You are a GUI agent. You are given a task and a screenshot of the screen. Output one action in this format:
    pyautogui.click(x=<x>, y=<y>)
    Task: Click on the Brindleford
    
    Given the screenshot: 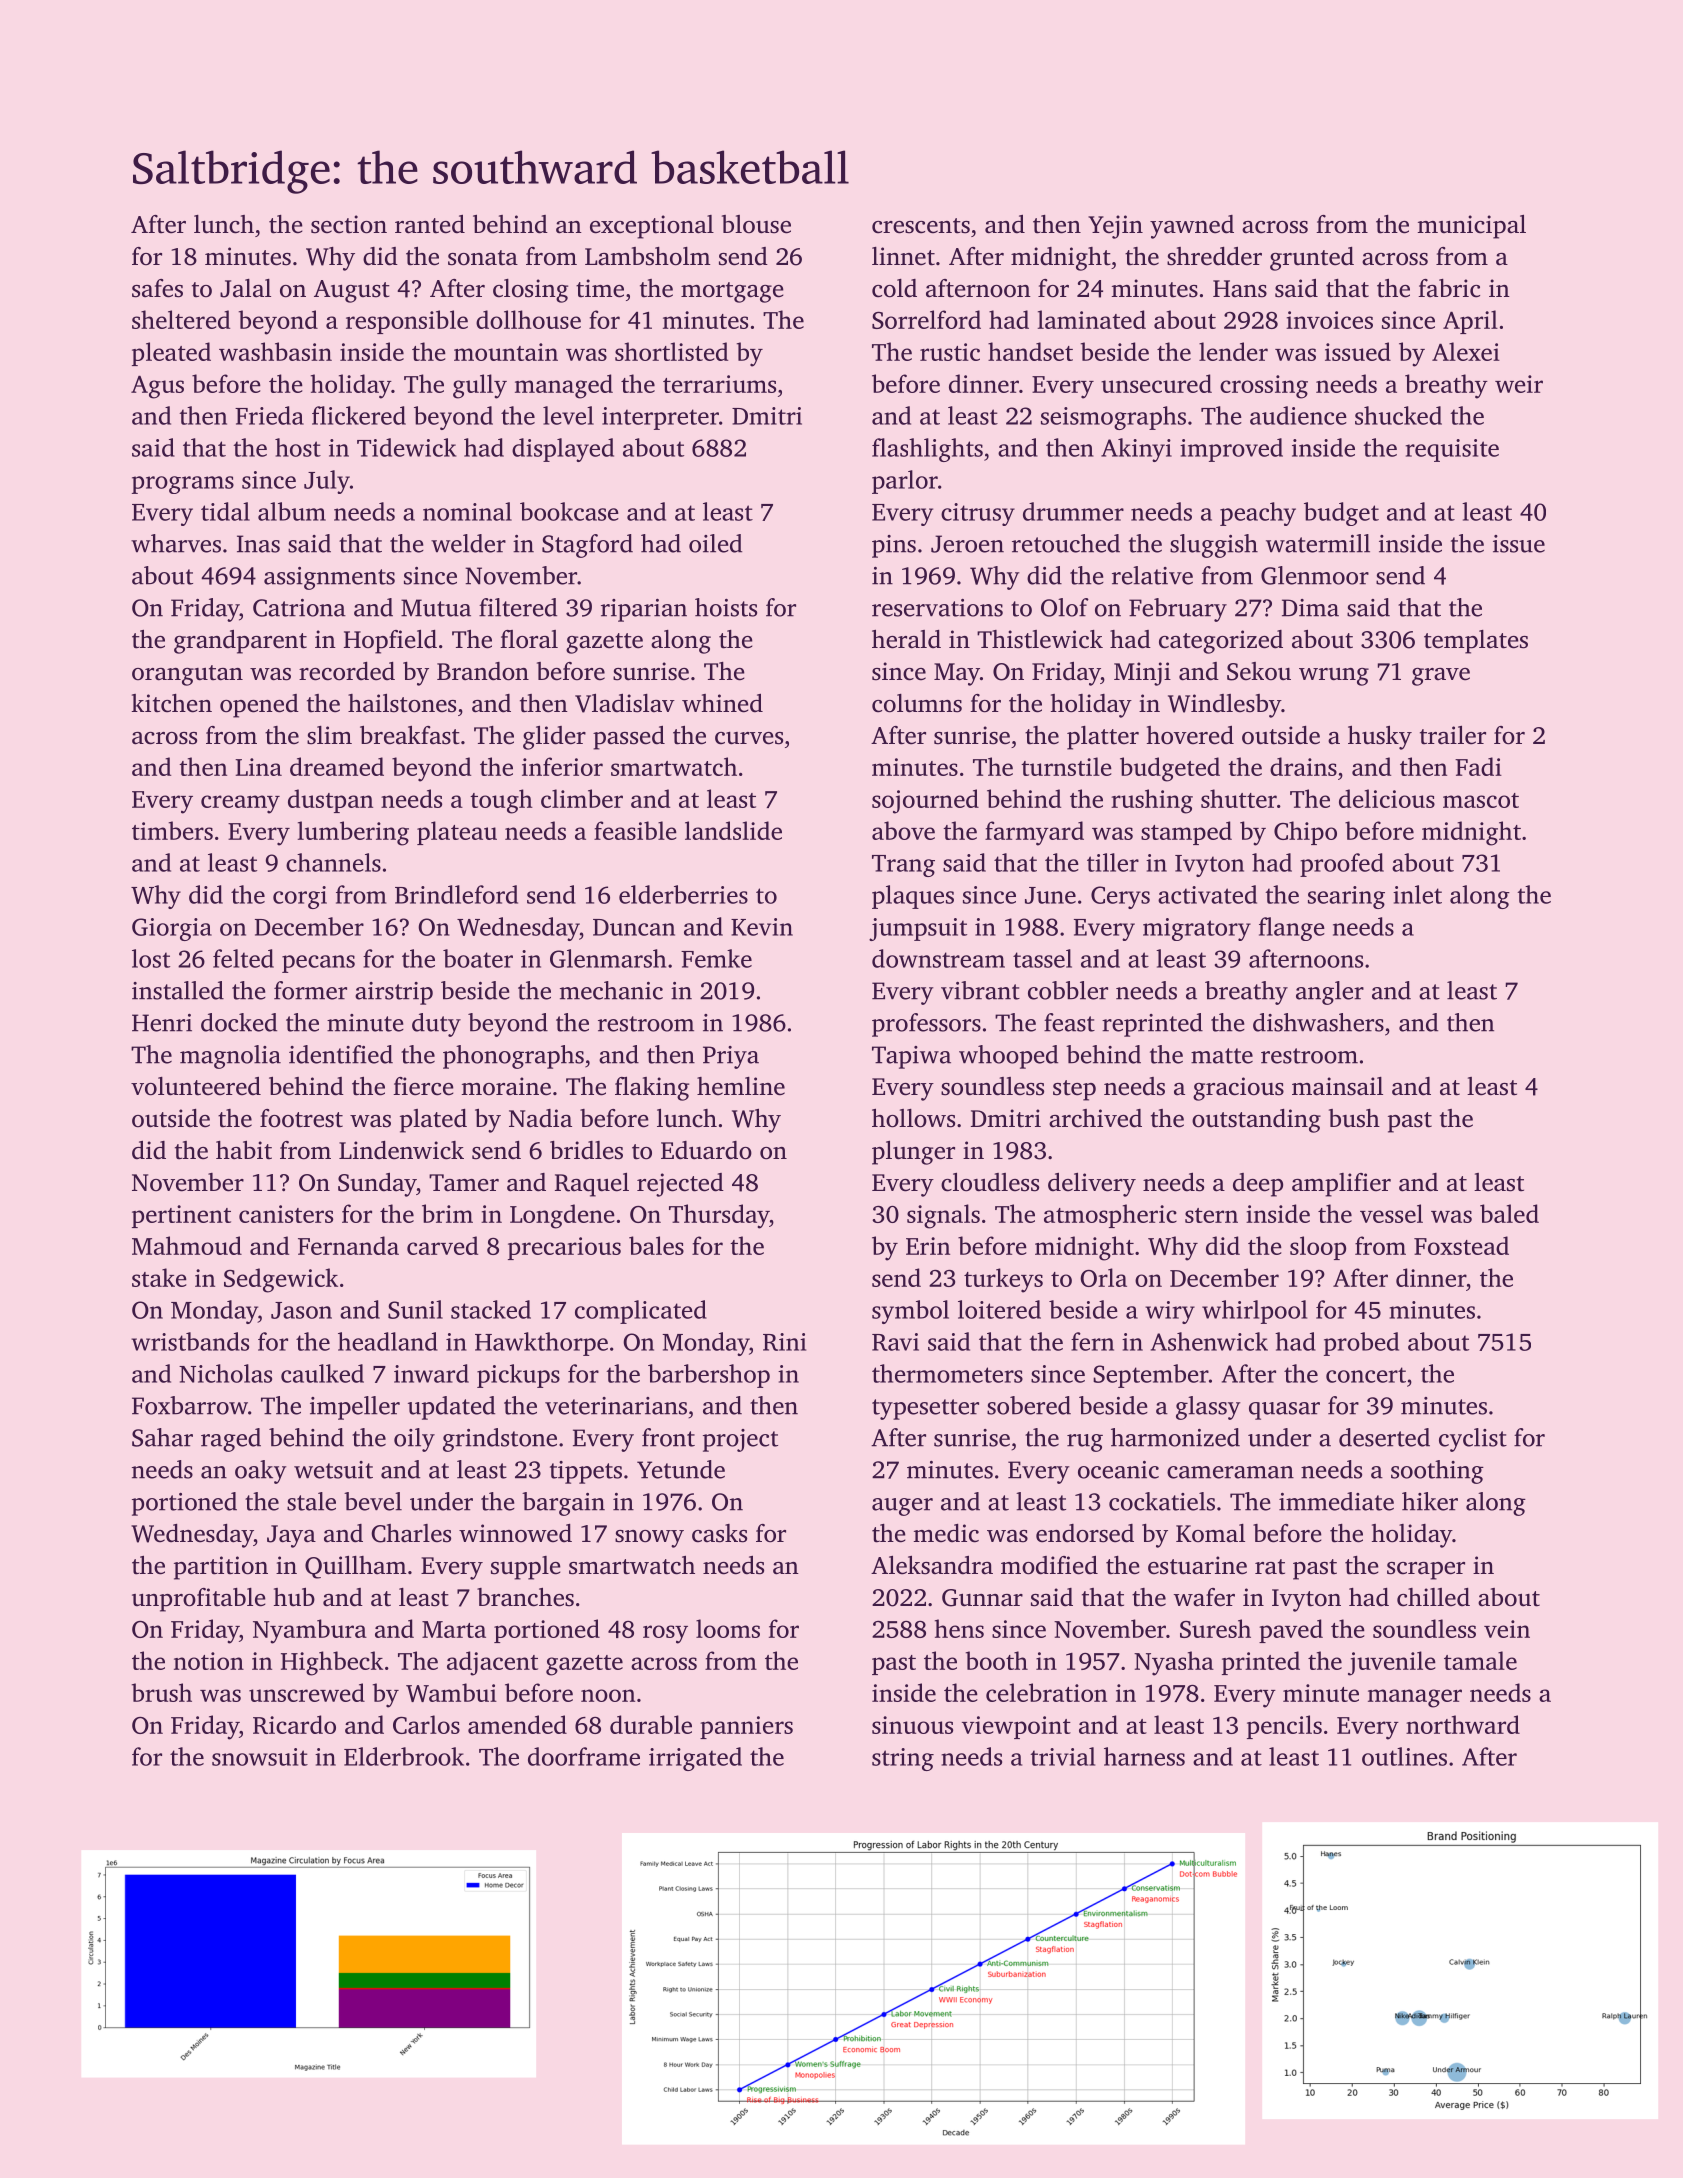 What is the action you would take?
    pyautogui.click(x=456, y=894)
